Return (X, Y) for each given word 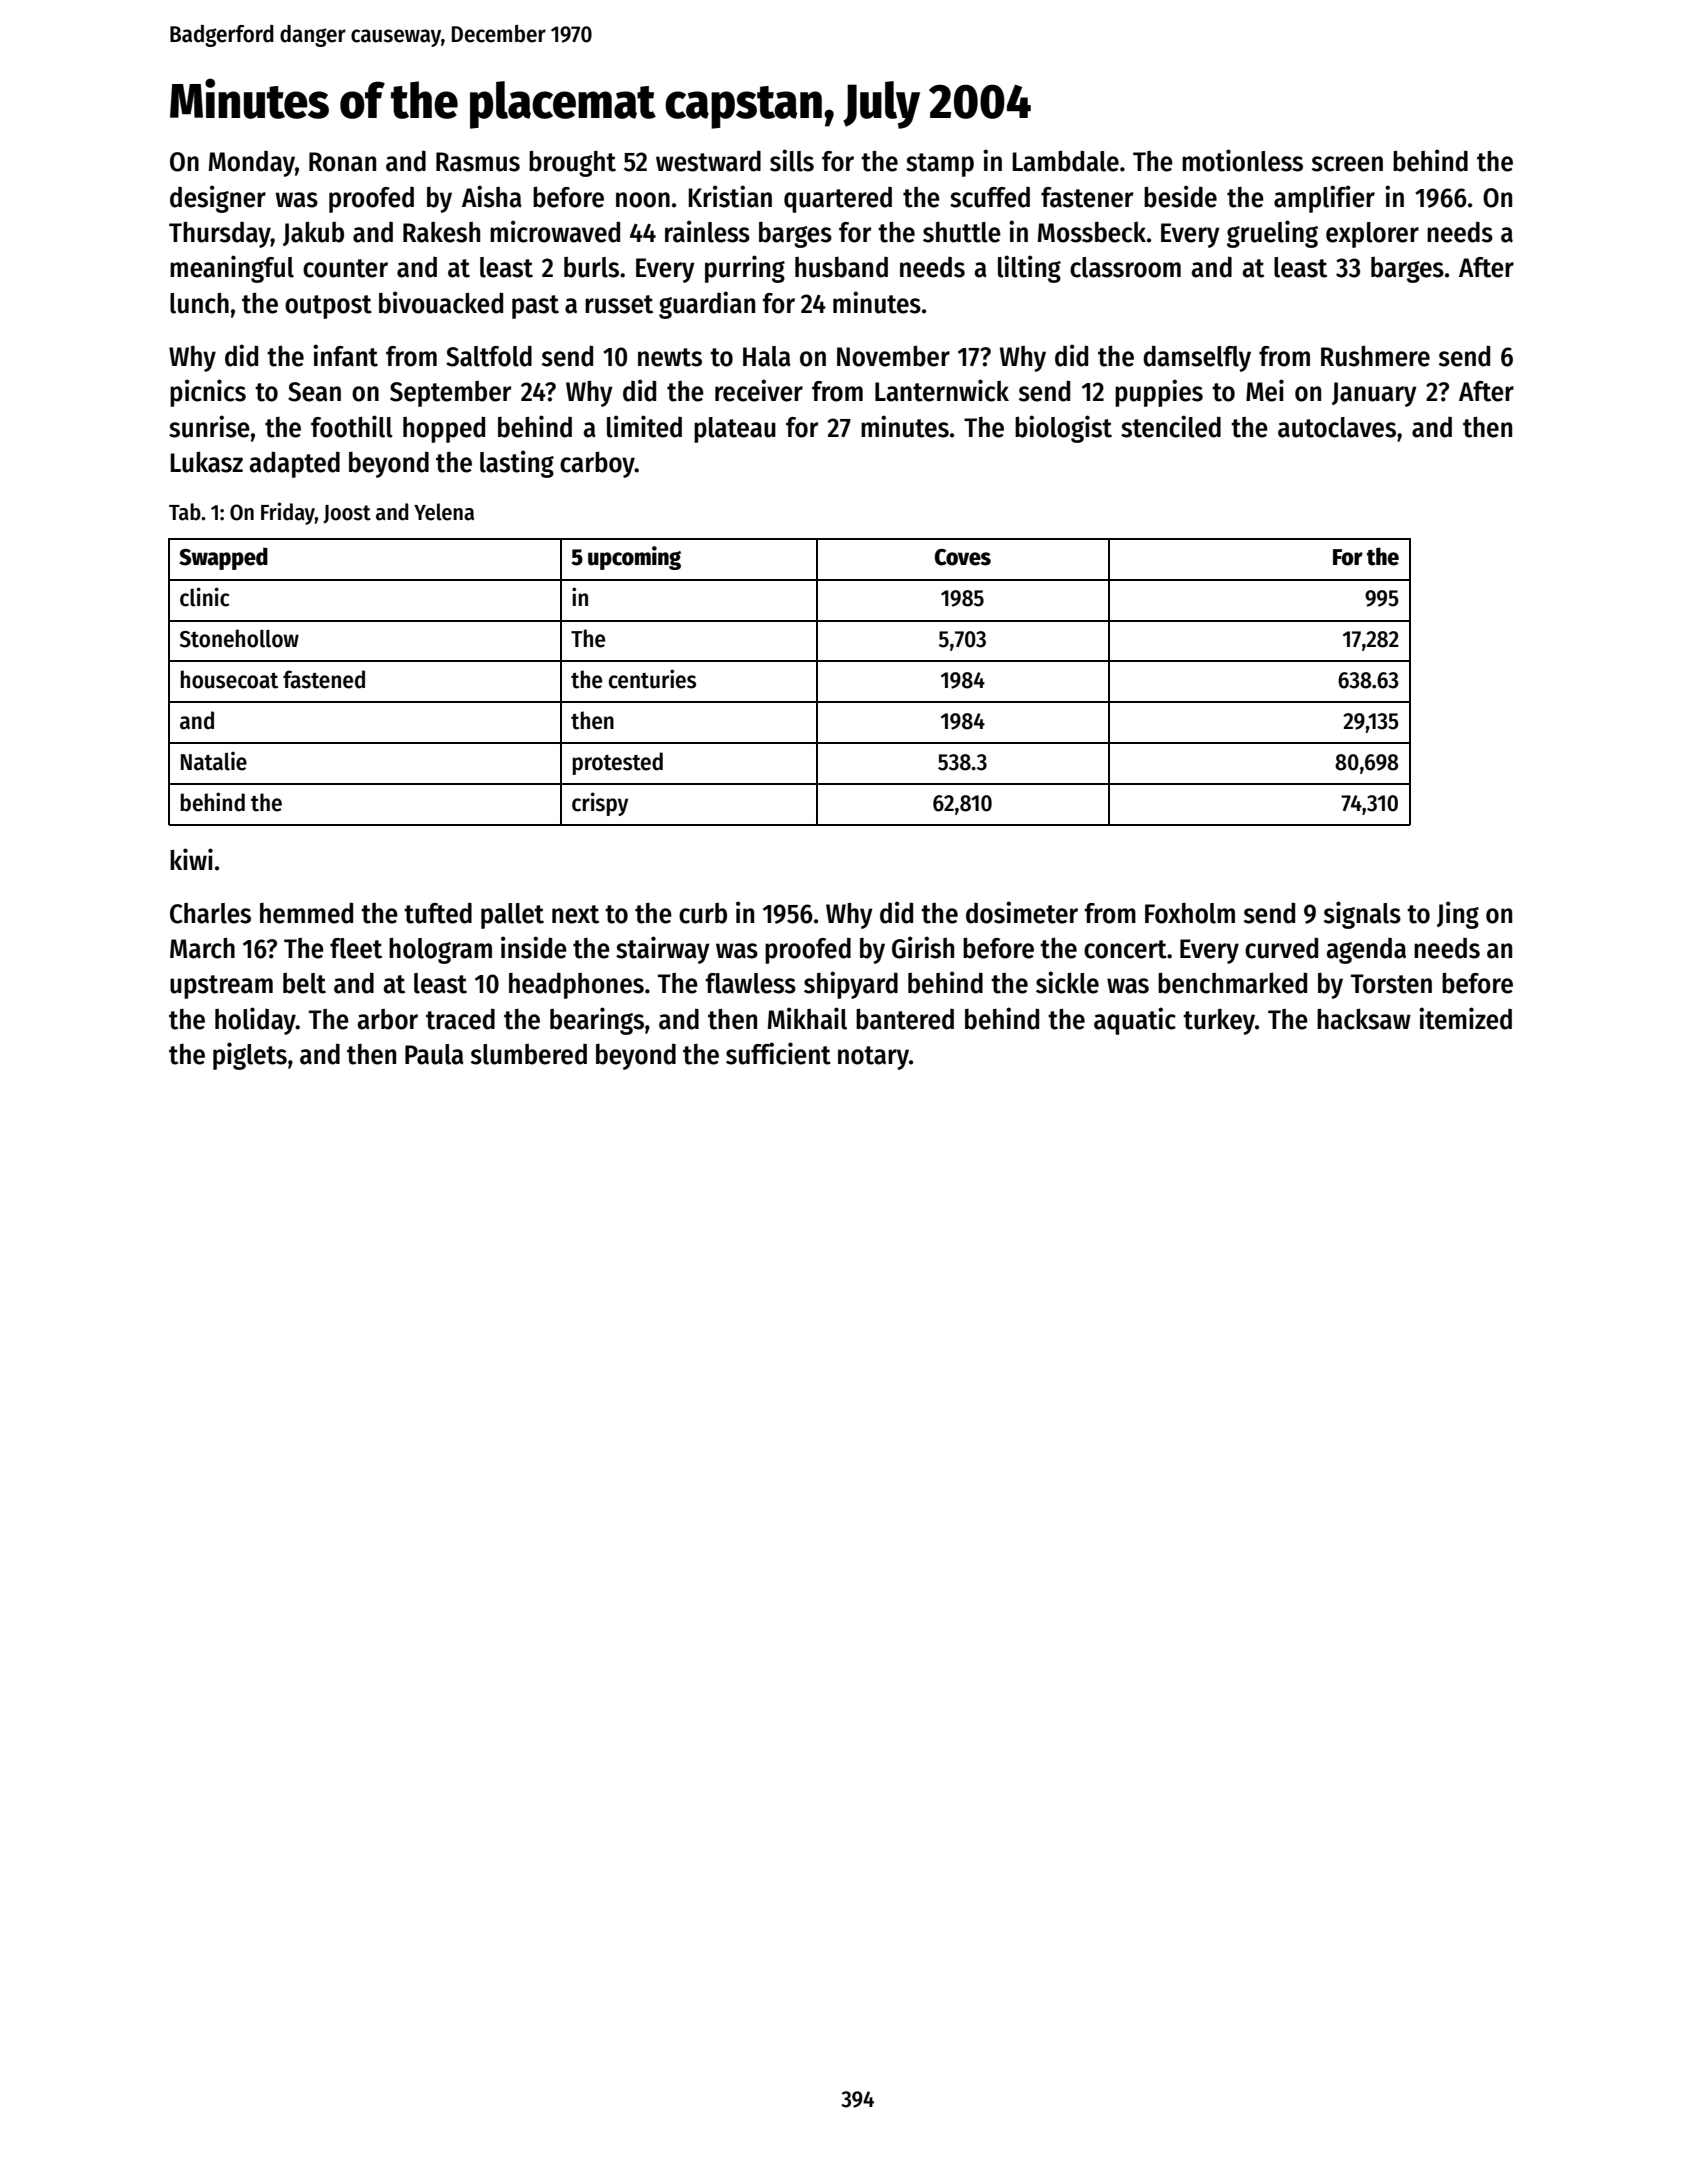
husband (841, 267)
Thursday (220, 235)
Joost (347, 514)
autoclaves (1337, 427)
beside (1180, 196)
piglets (250, 1056)
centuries (652, 679)
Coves (963, 557)
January (1374, 394)
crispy (600, 804)
